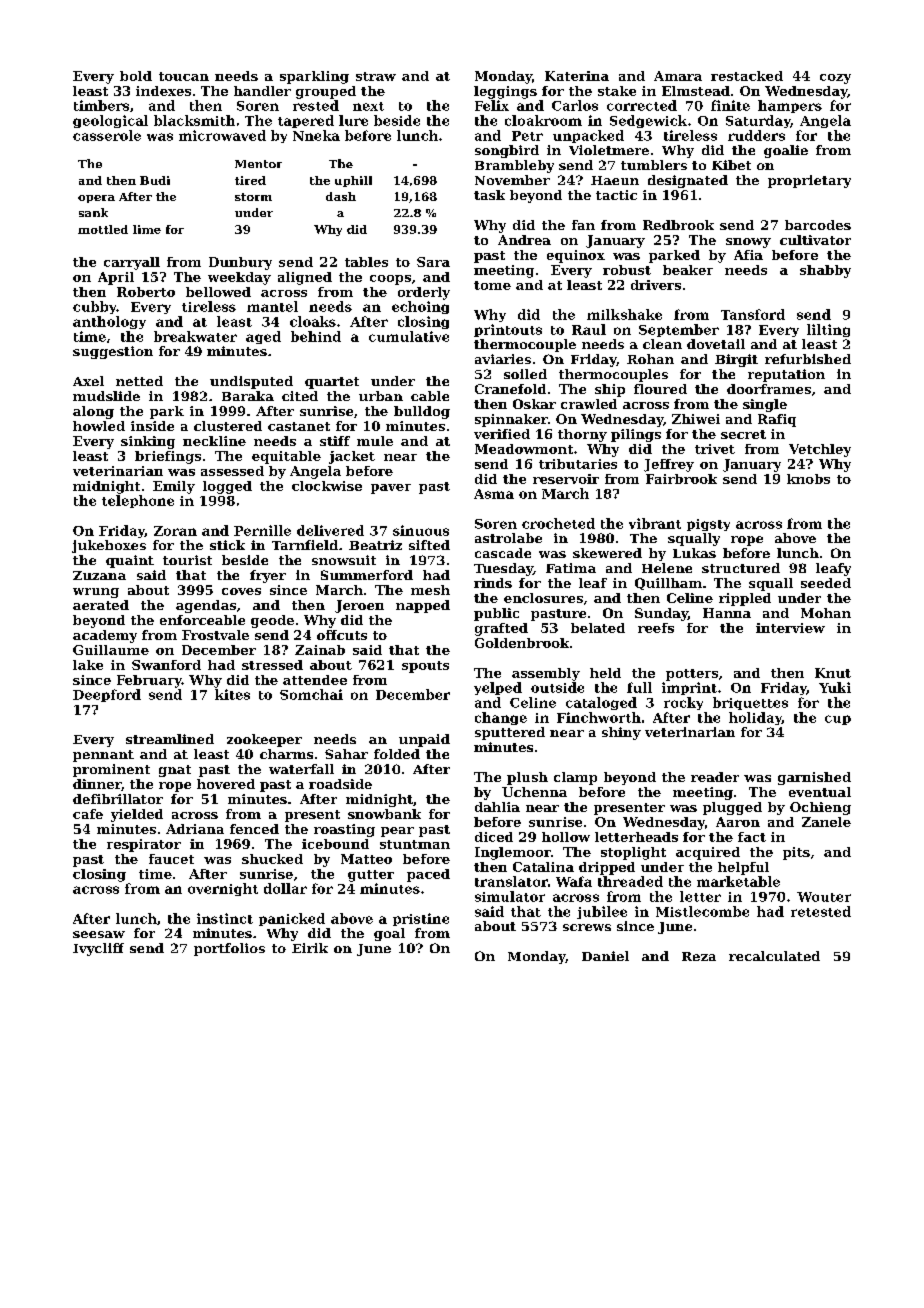 The image size is (924, 1308). What do you see at coordinates (731, 165) in the page?
I see `Kibet` at bounding box center [731, 165].
